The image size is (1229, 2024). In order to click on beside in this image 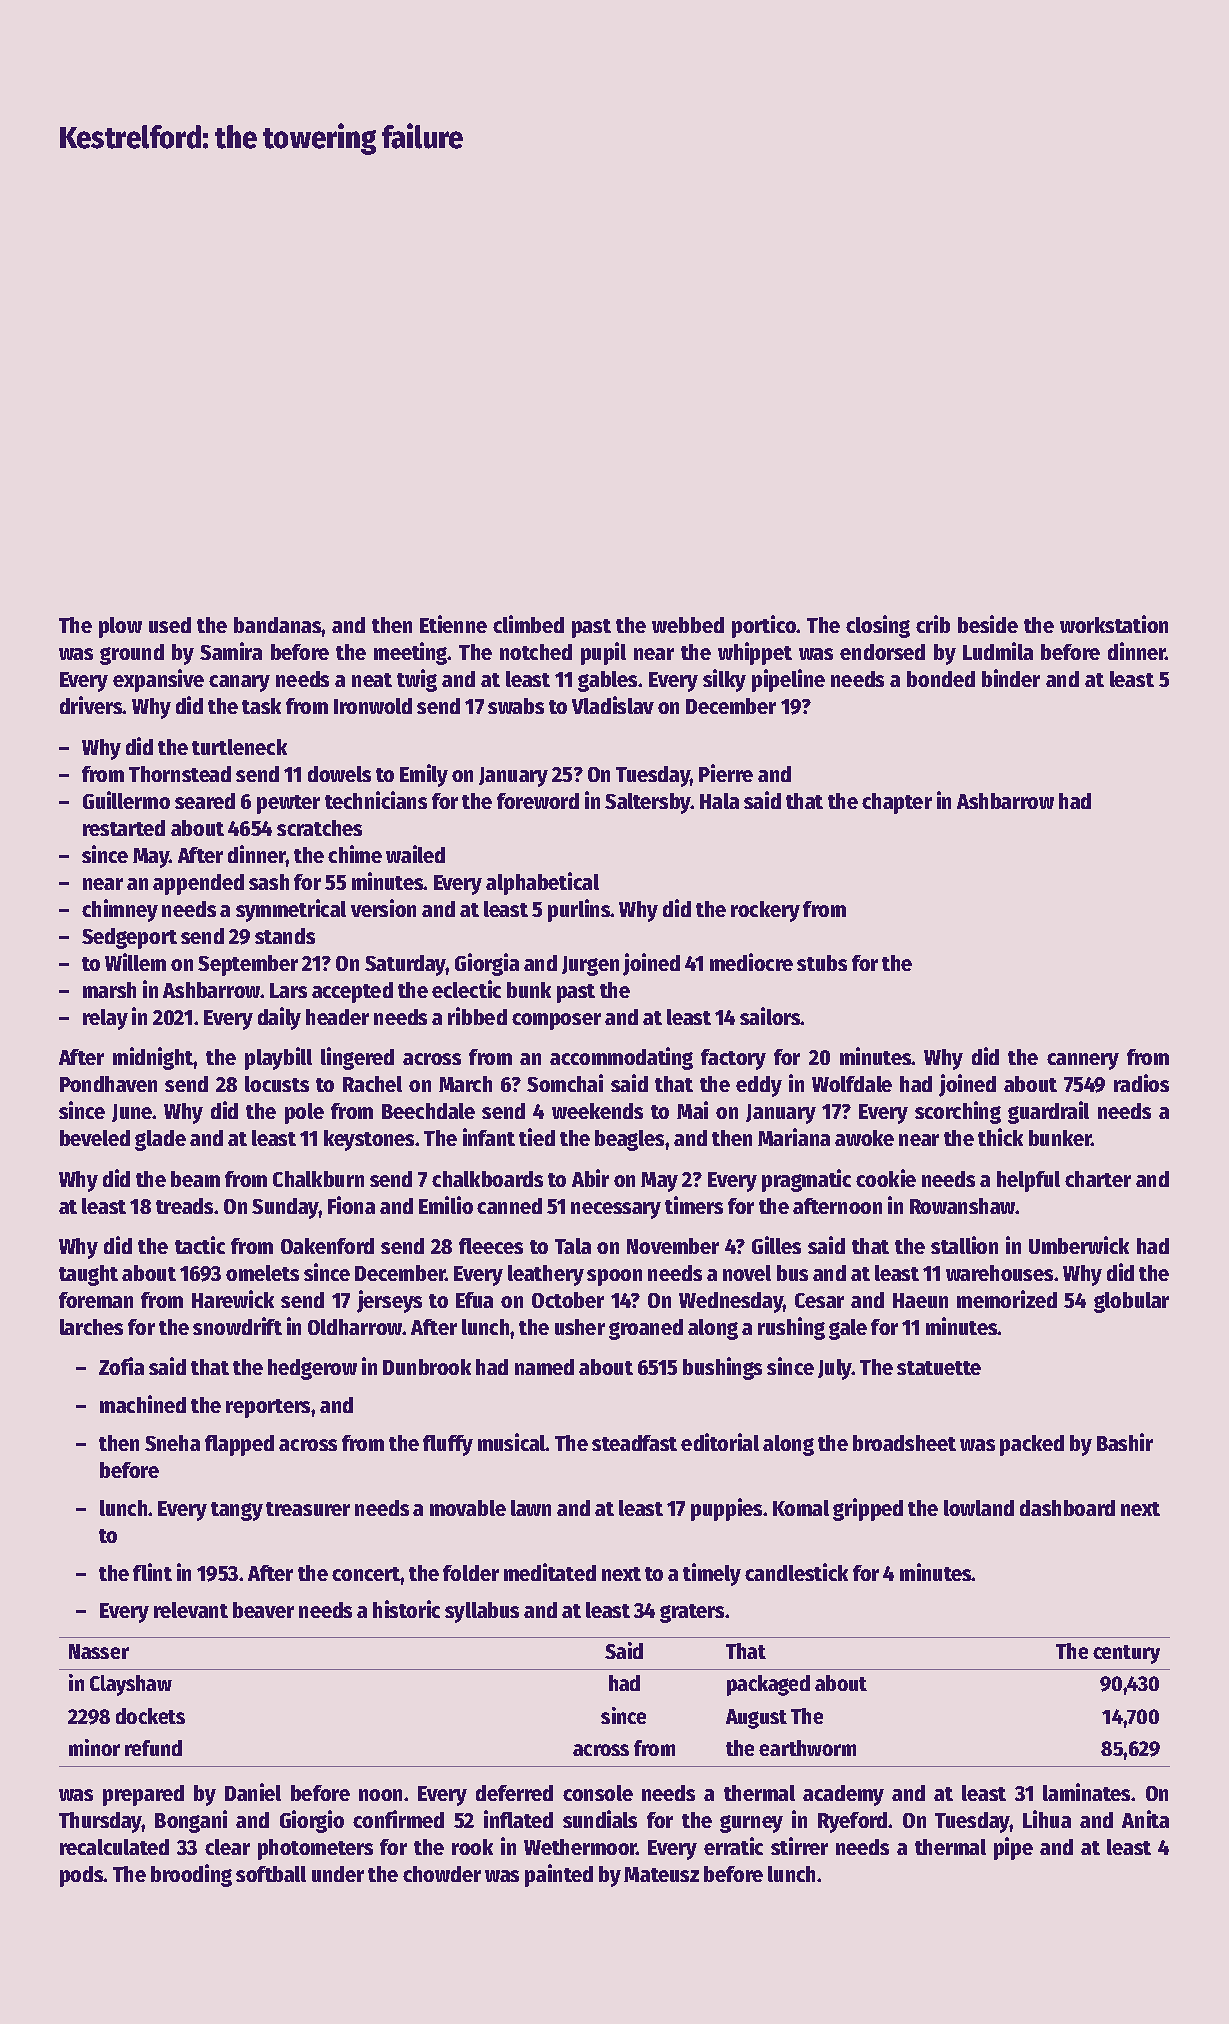, I will do `click(988, 624)`.
